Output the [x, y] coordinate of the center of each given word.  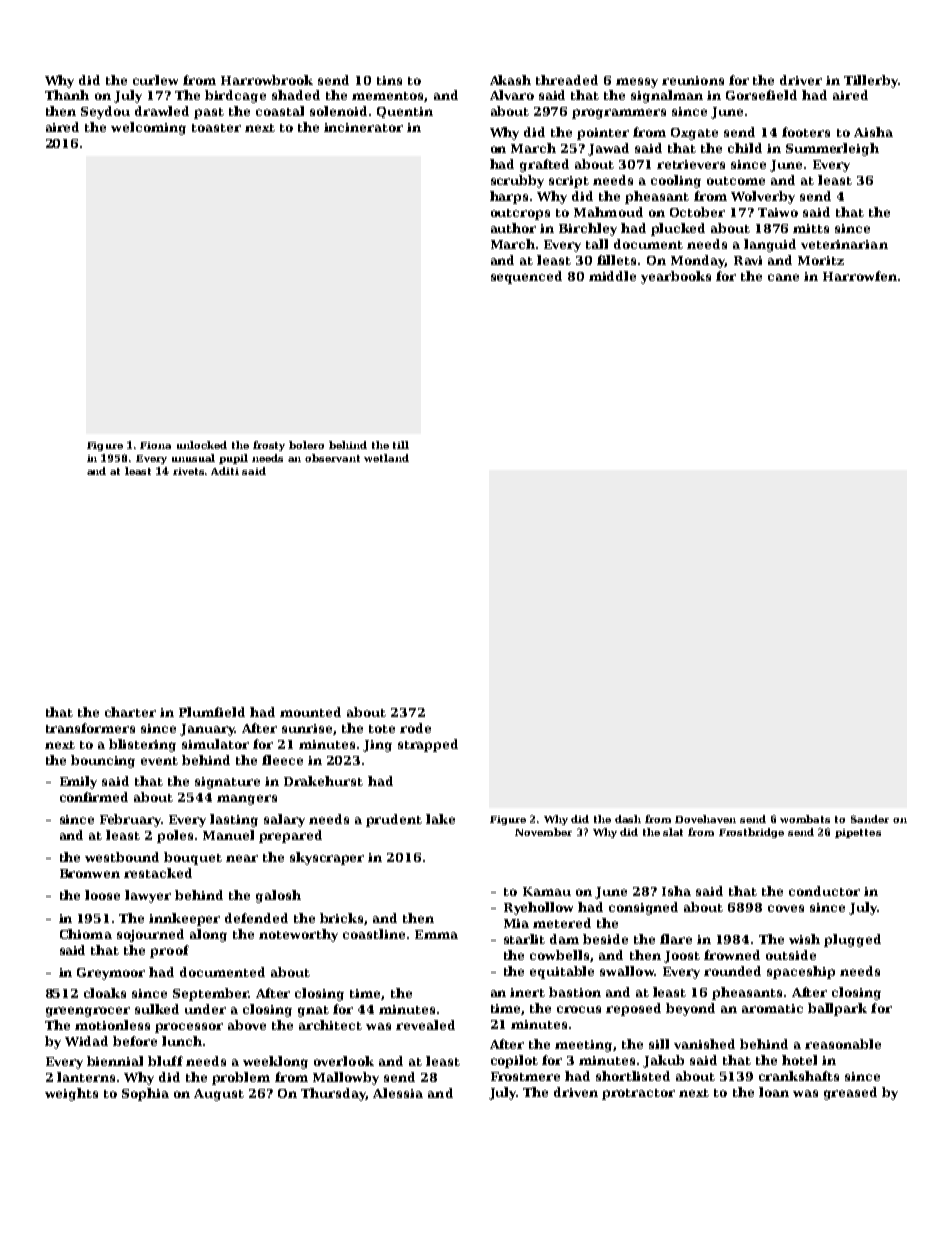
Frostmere [525, 1076]
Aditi [225, 471]
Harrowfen [860, 276]
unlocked [202, 445]
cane [783, 277]
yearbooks [676, 277]
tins [389, 80]
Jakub [663, 1061]
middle [612, 276]
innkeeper [184, 919]
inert [527, 992]
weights [71, 1094]
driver [801, 80]
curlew [155, 80]
